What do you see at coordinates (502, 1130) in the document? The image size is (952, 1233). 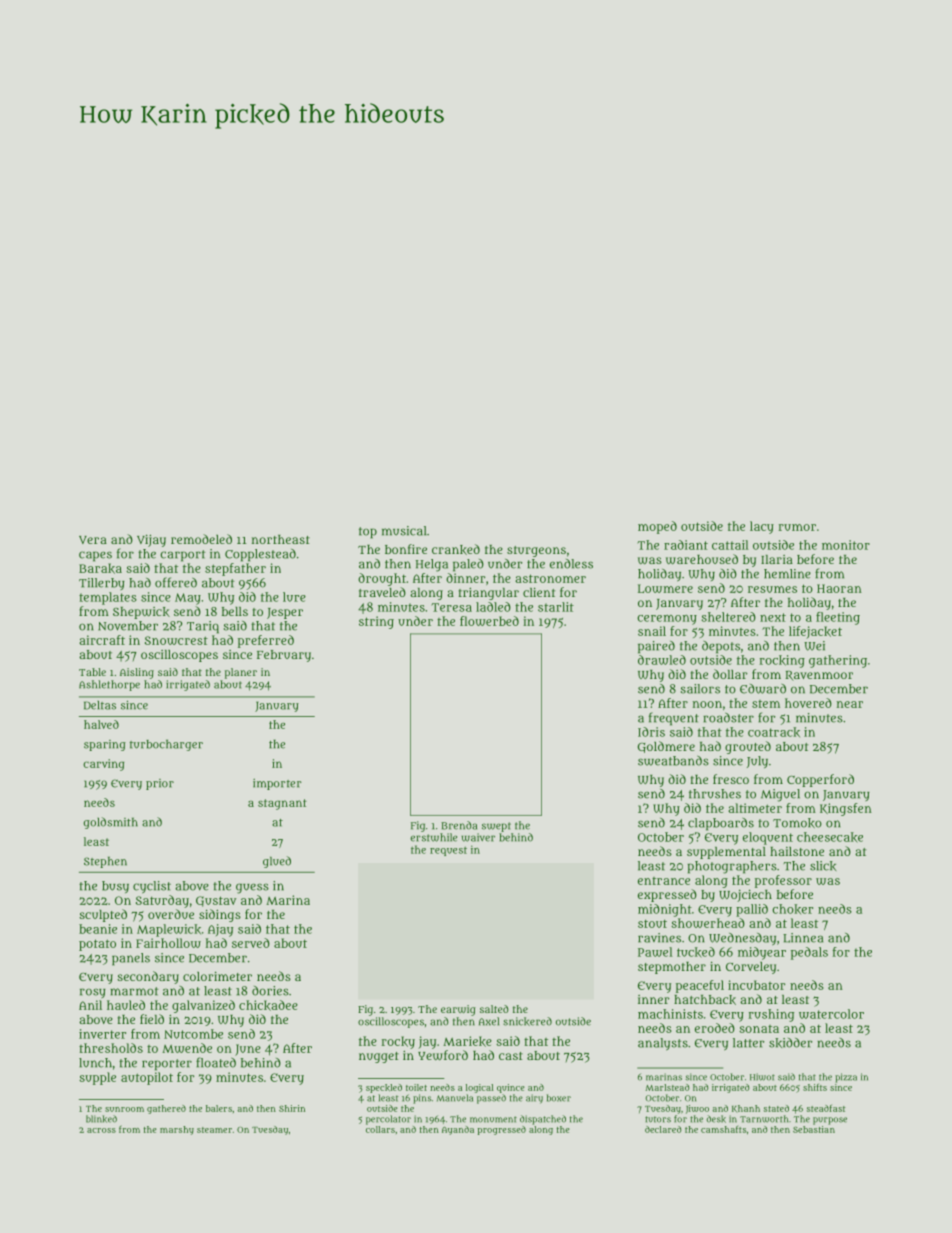 I see `progressed` at bounding box center [502, 1130].
